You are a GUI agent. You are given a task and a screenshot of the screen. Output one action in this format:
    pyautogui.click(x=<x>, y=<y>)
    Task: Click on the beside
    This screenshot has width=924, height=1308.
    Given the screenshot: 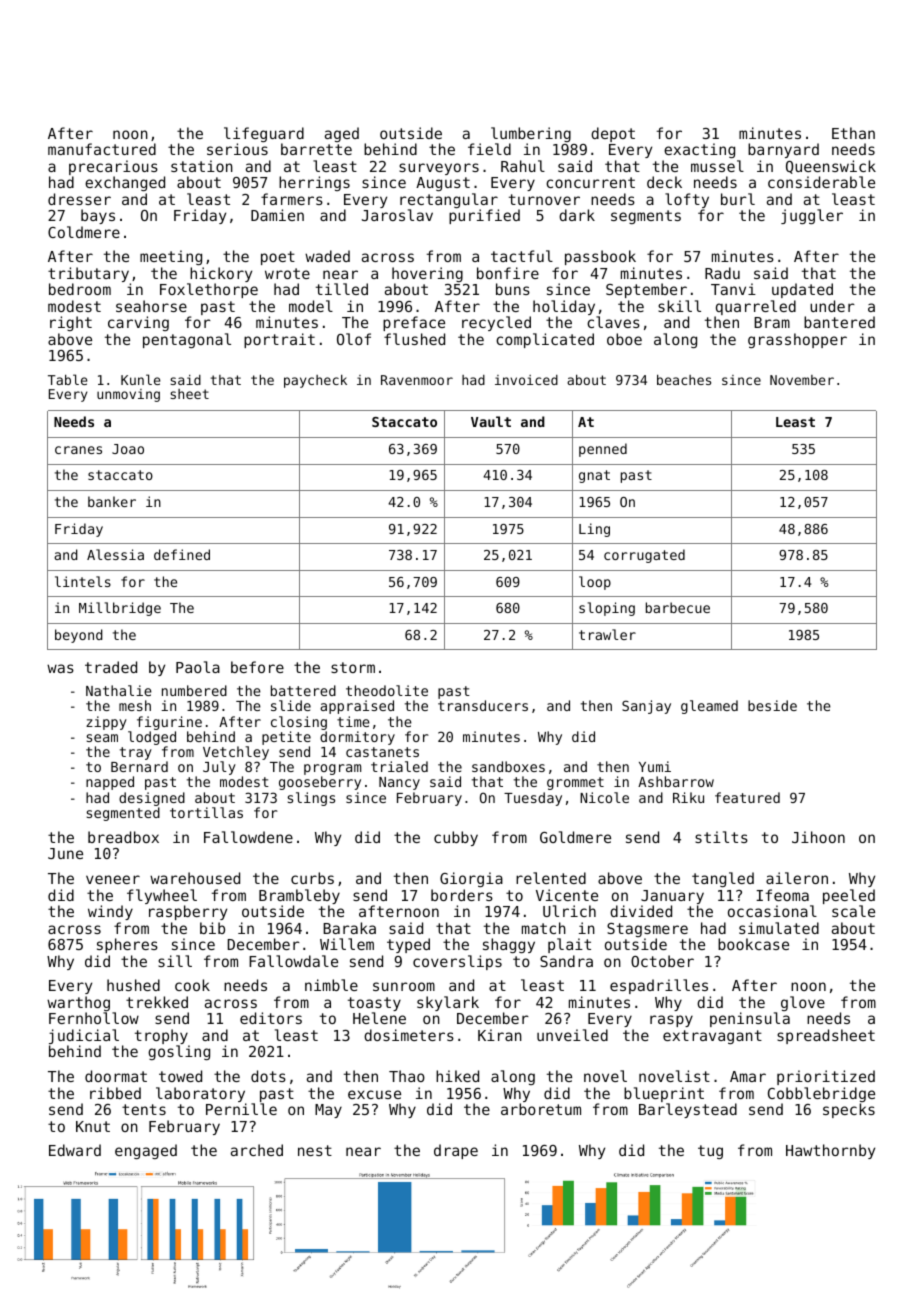 What is the action you would take?
    pyautogui.click(x=772, y=705)
